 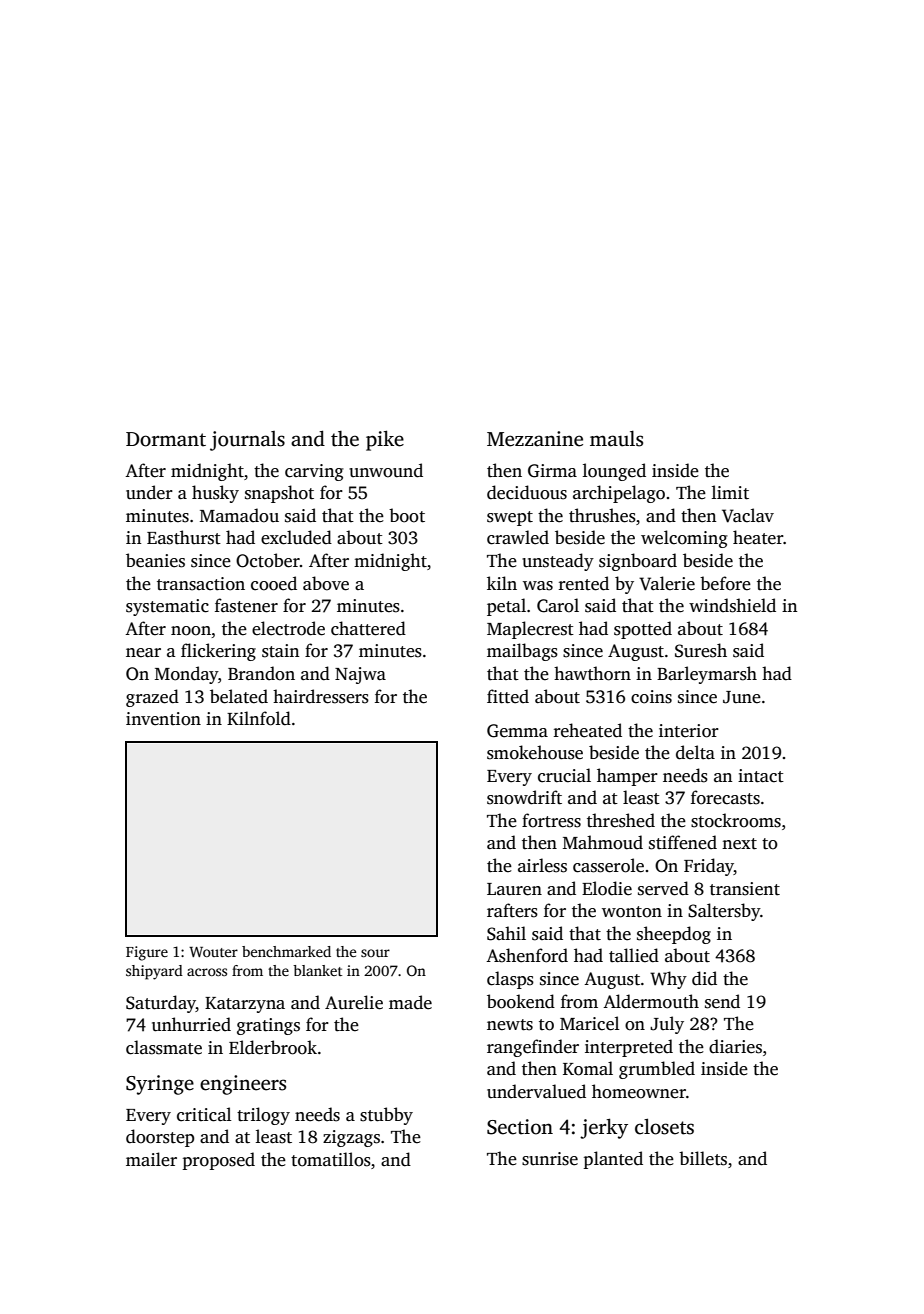 What do you see at coordinates (542, 865) in the document?
I see `airless` at bounding box center [542, 865].
